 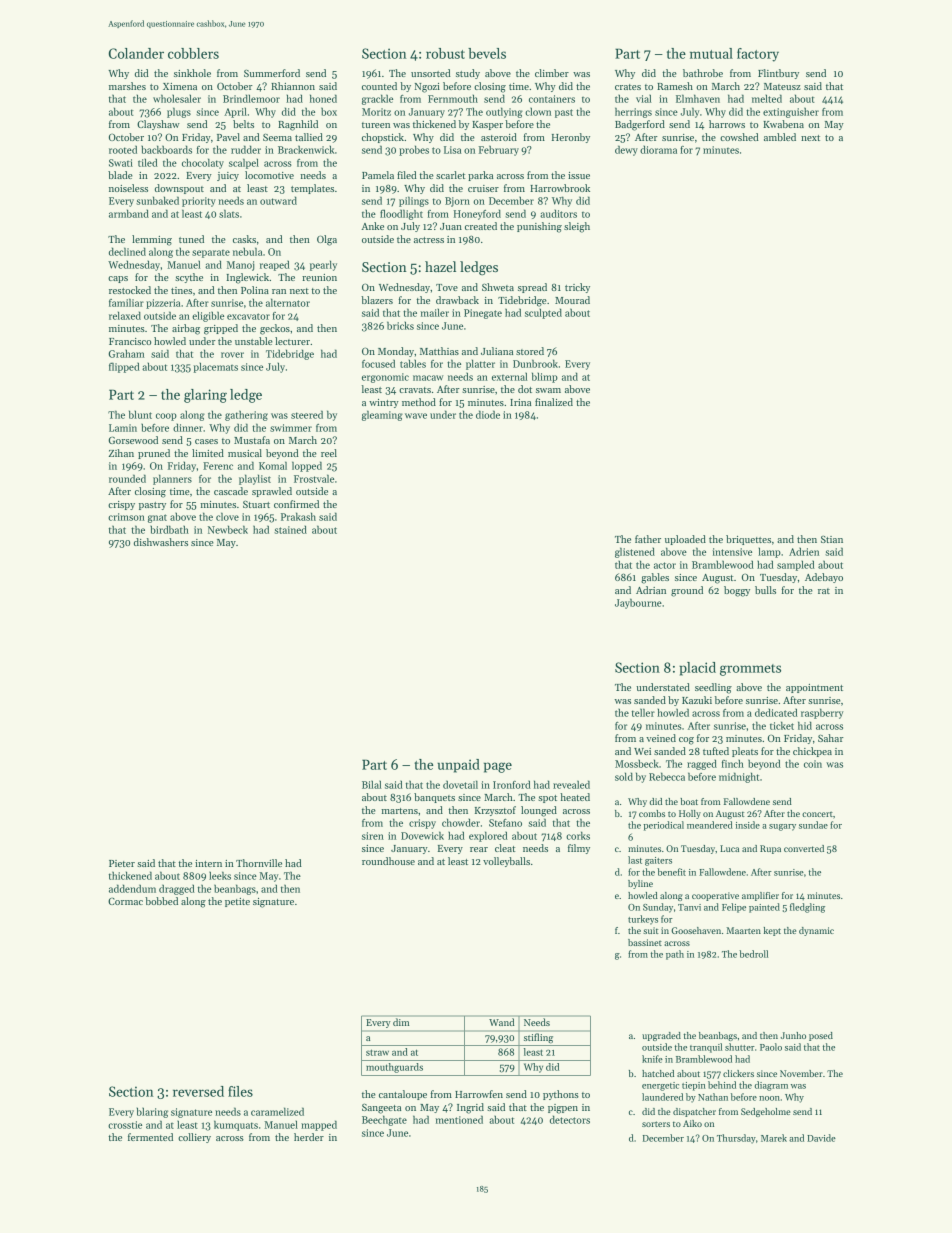 What do you see at coordinates (769, 553) in the screenshot?
I see `lamp` at bounding box center [769, 553].
